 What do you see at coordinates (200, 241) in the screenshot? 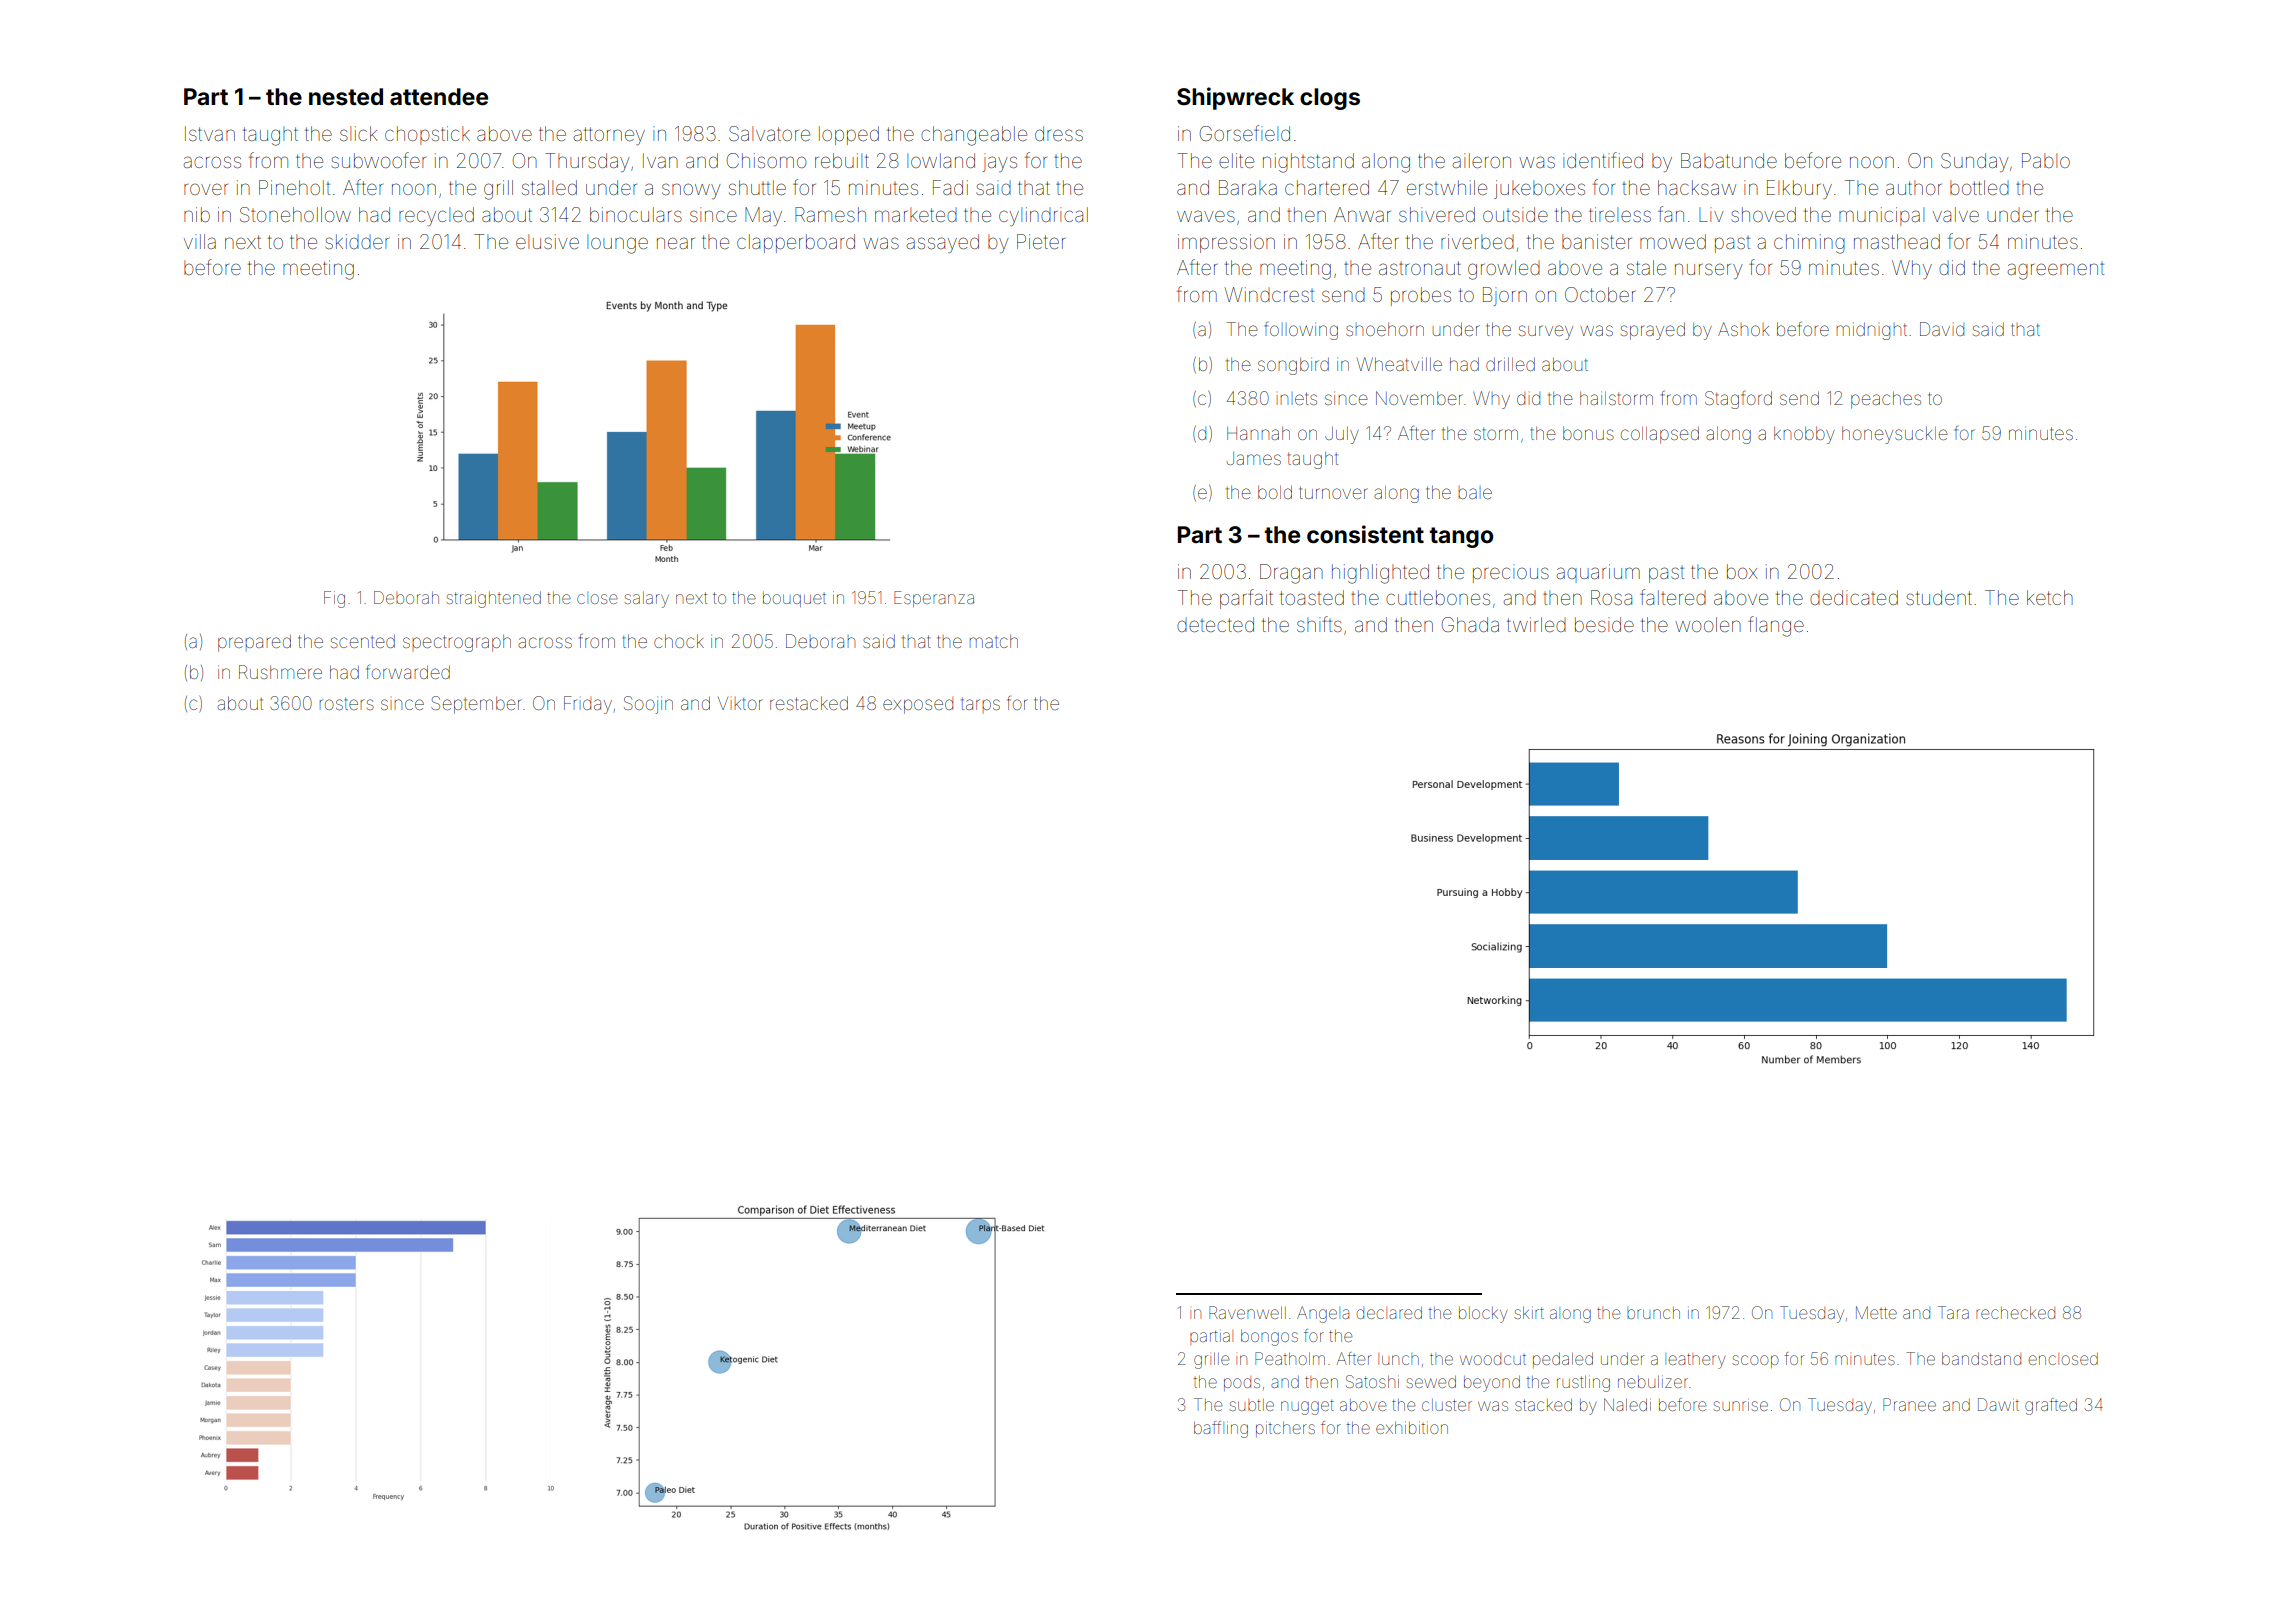
I see `villa` at bounding box center [200, 241].
